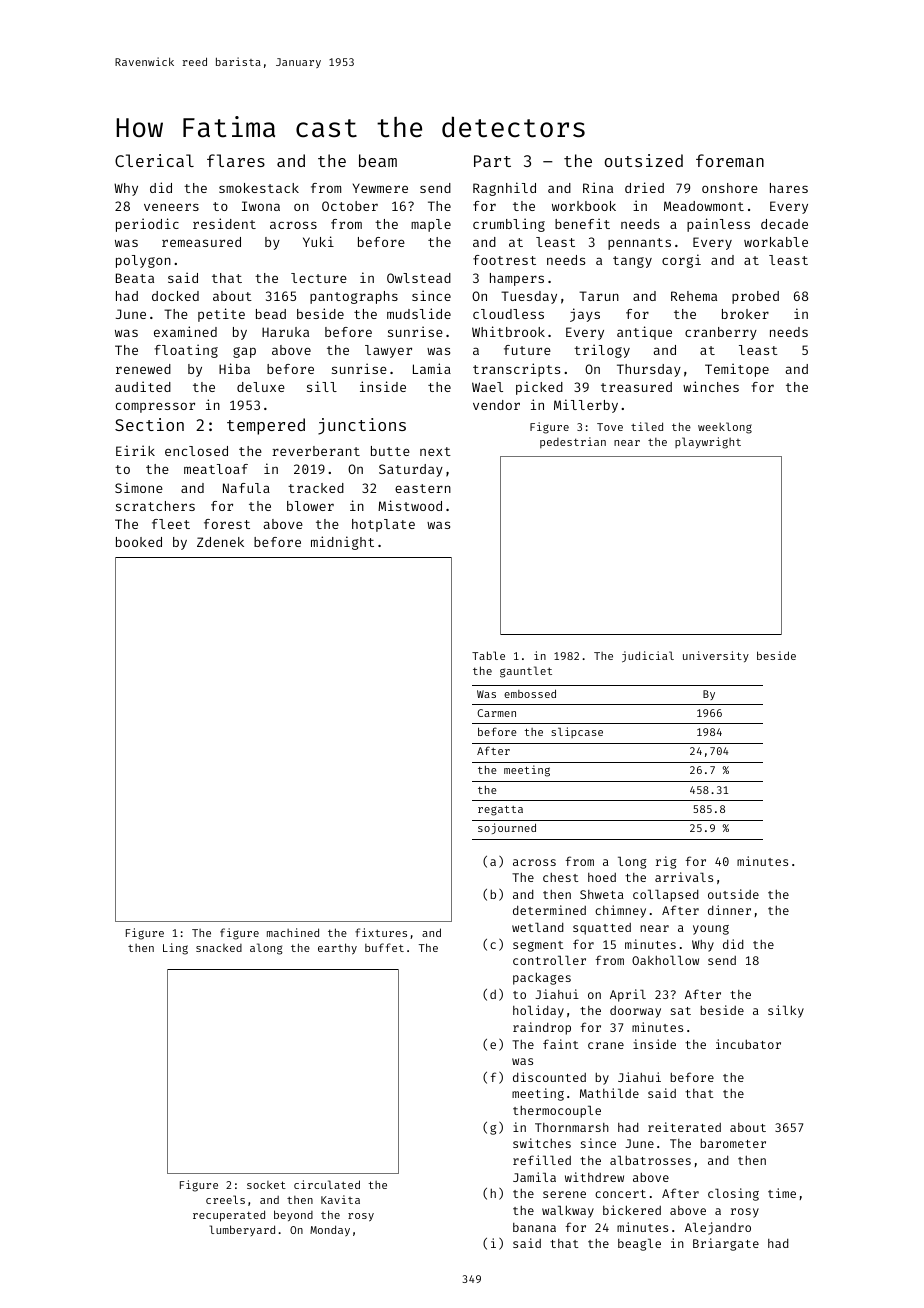 The width and height of the image is (924, 1308). Describe the element at coordinates (378, 160) in the image. I see `beam` at that location.
